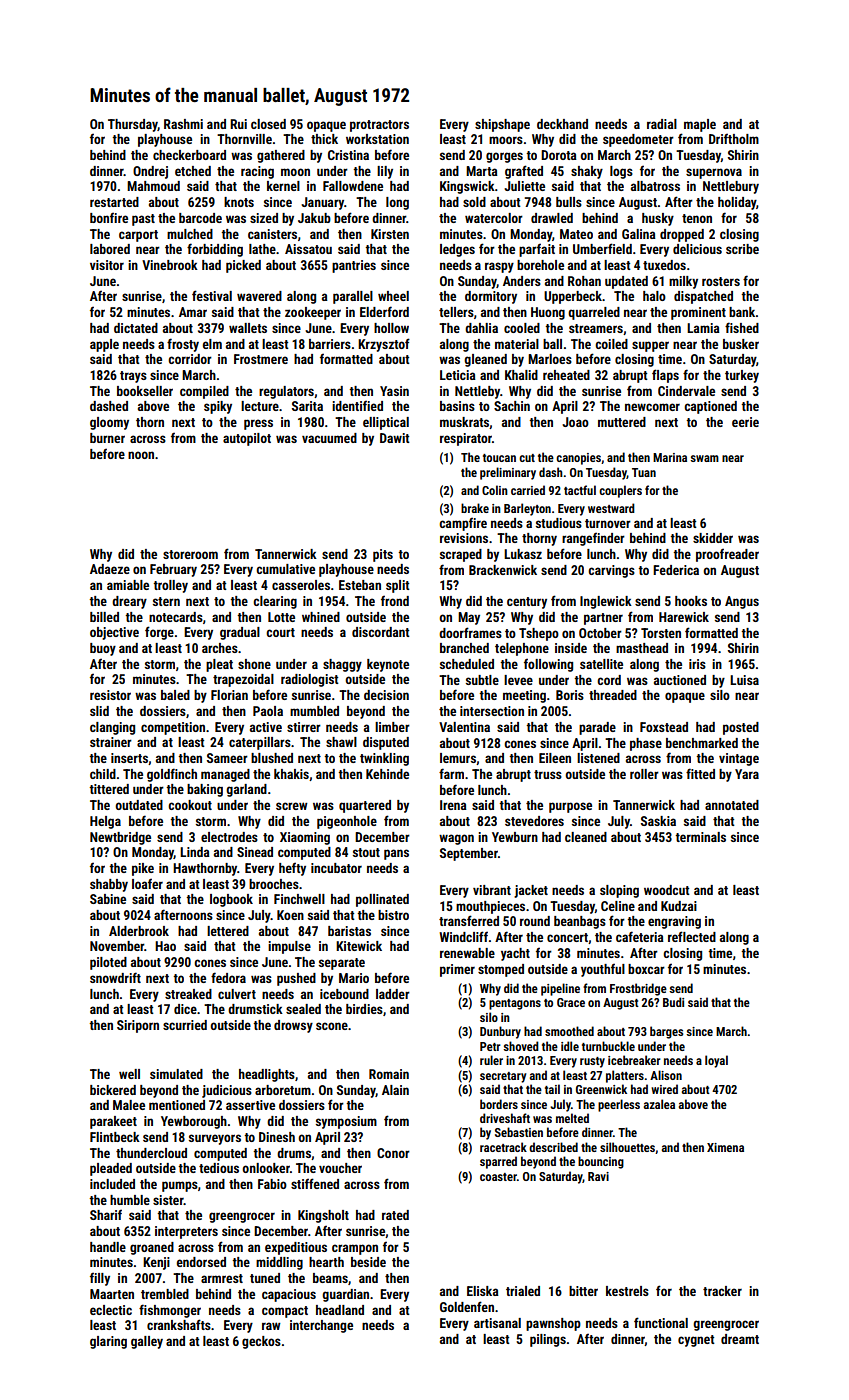  I want to click on Sebastien, so click(519, 1132).
